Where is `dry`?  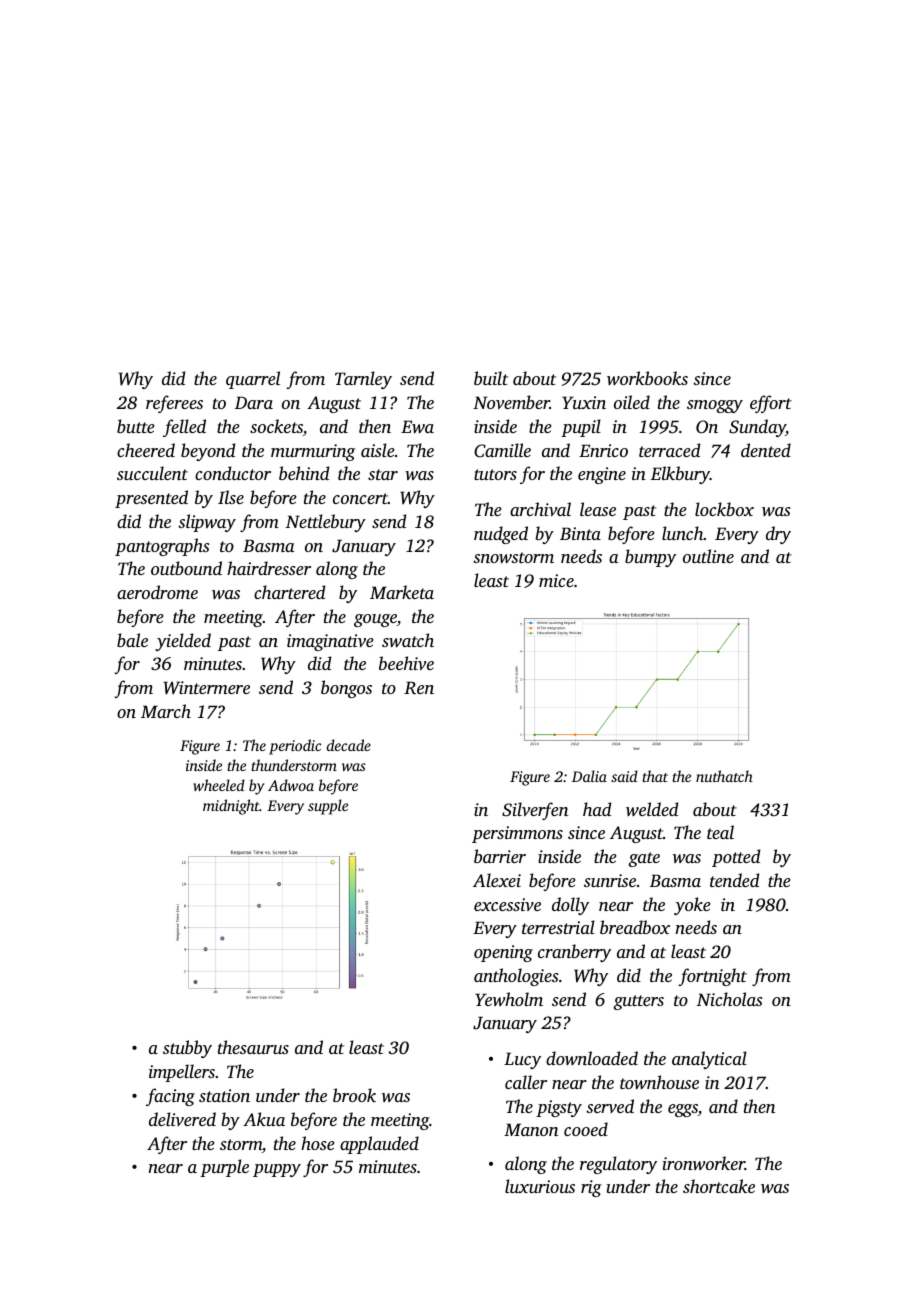
dry is located at coordinates (778, 535).
